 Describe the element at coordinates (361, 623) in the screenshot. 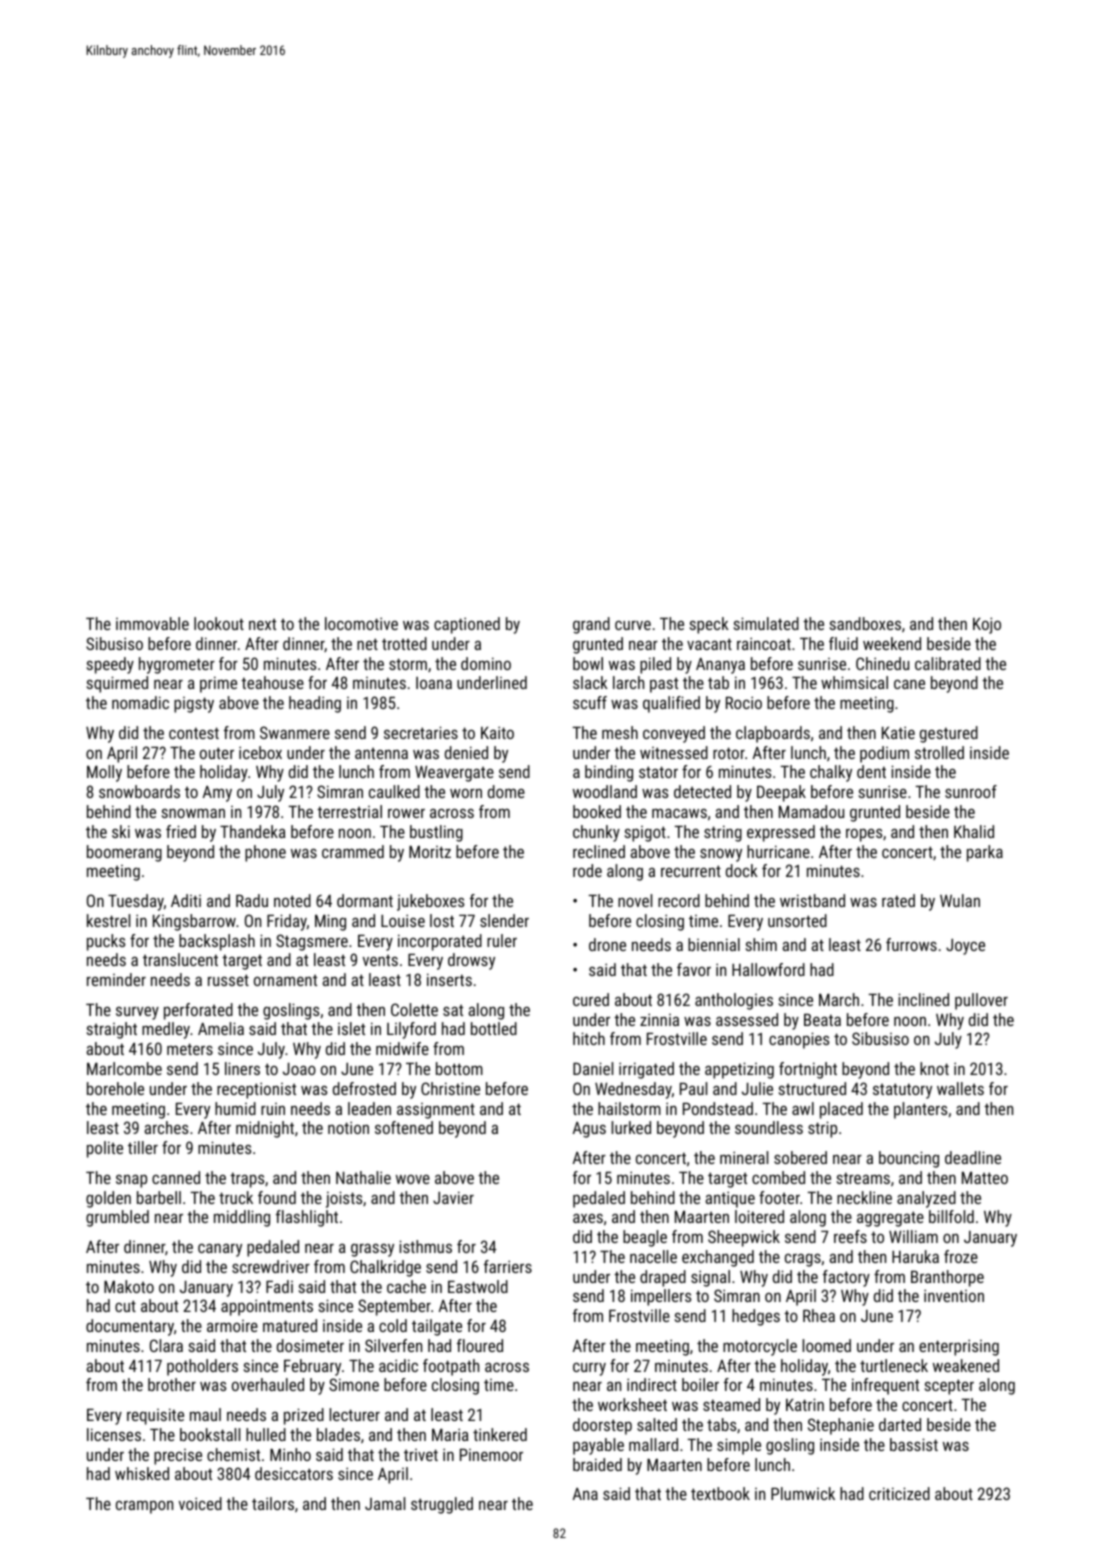

I see `locomotive` at that location.
